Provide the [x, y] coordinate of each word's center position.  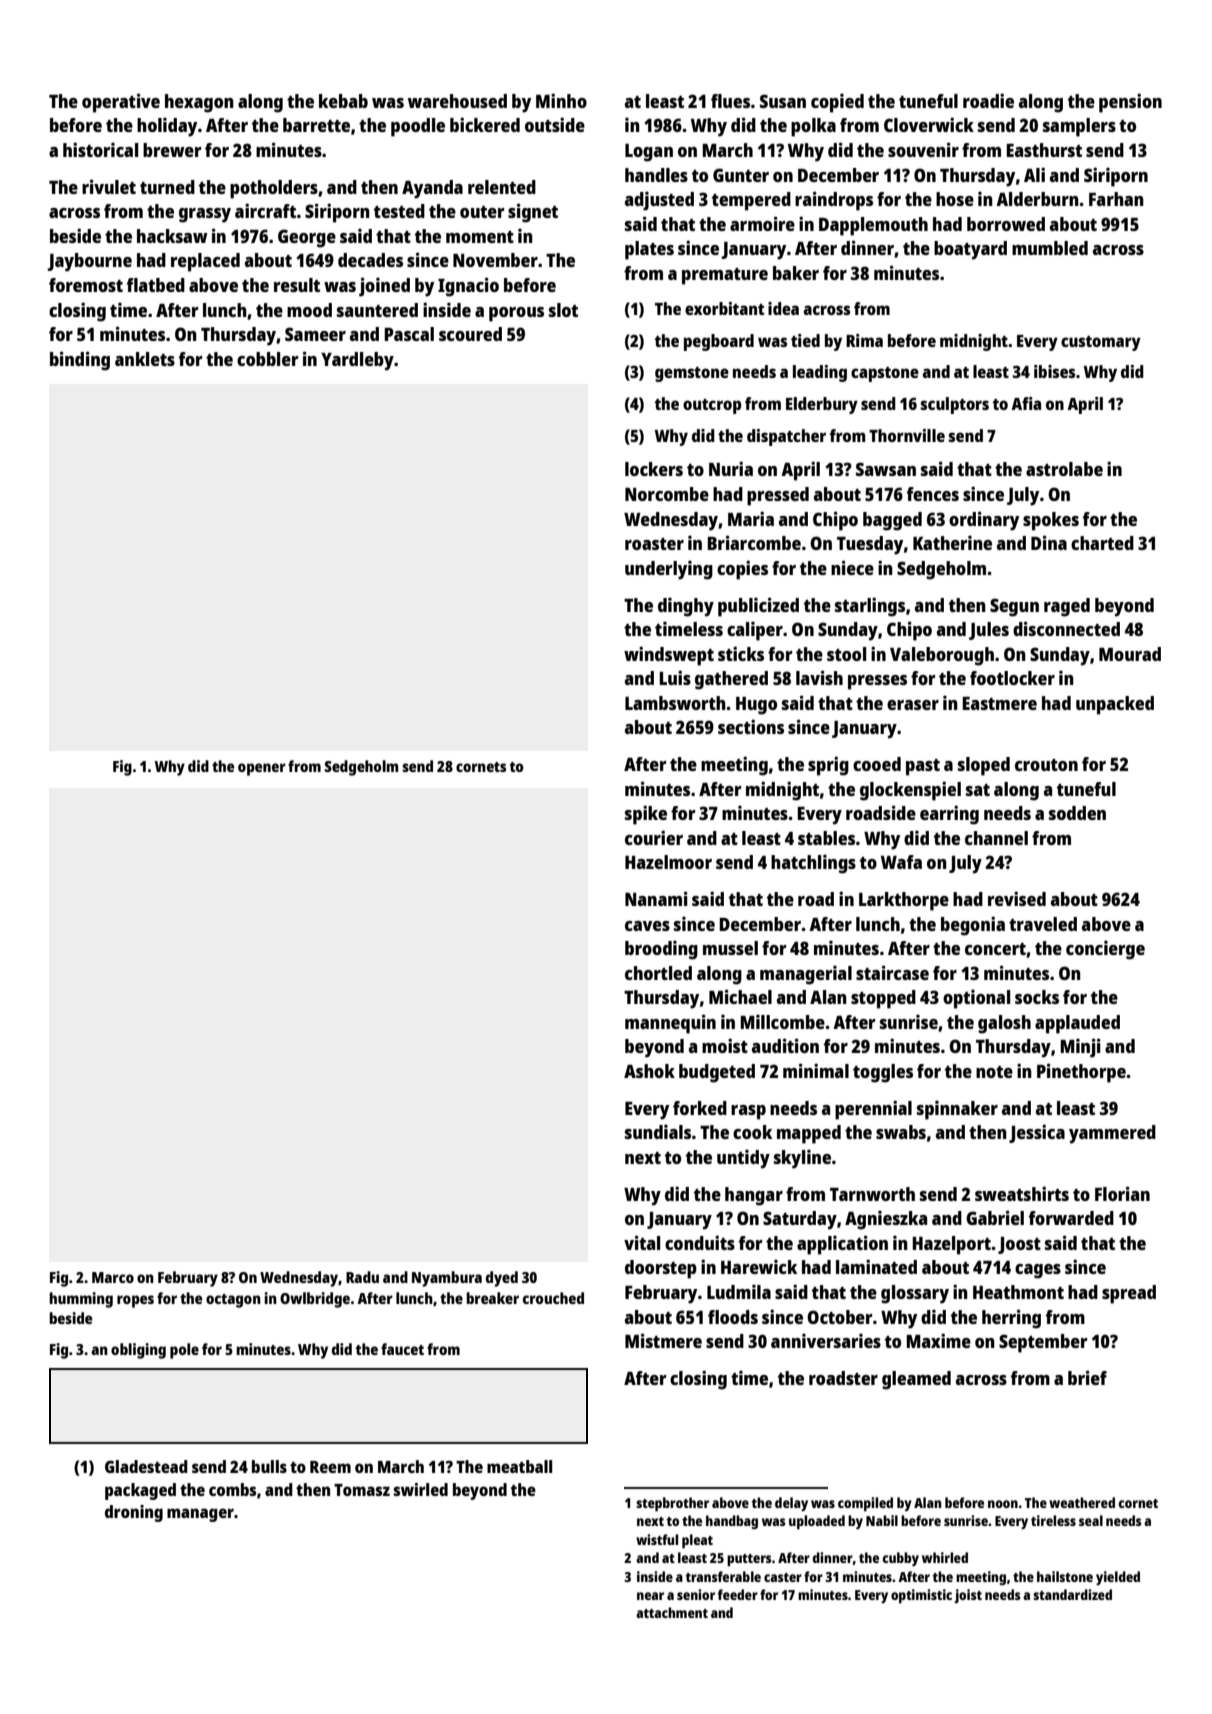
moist [725, 1045]
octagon [233, 1301]
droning [134, 1513]
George [307, 238]
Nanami [656, 898]
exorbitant [724, 308]
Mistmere [663, 1340]
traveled [1043, 924]
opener [262, 769]
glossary [915, 1294]
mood [309, 310]
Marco [113, 1277]
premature [725, 276]
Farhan [1116, 199]
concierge [1105, 950]
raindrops [834, 201]
